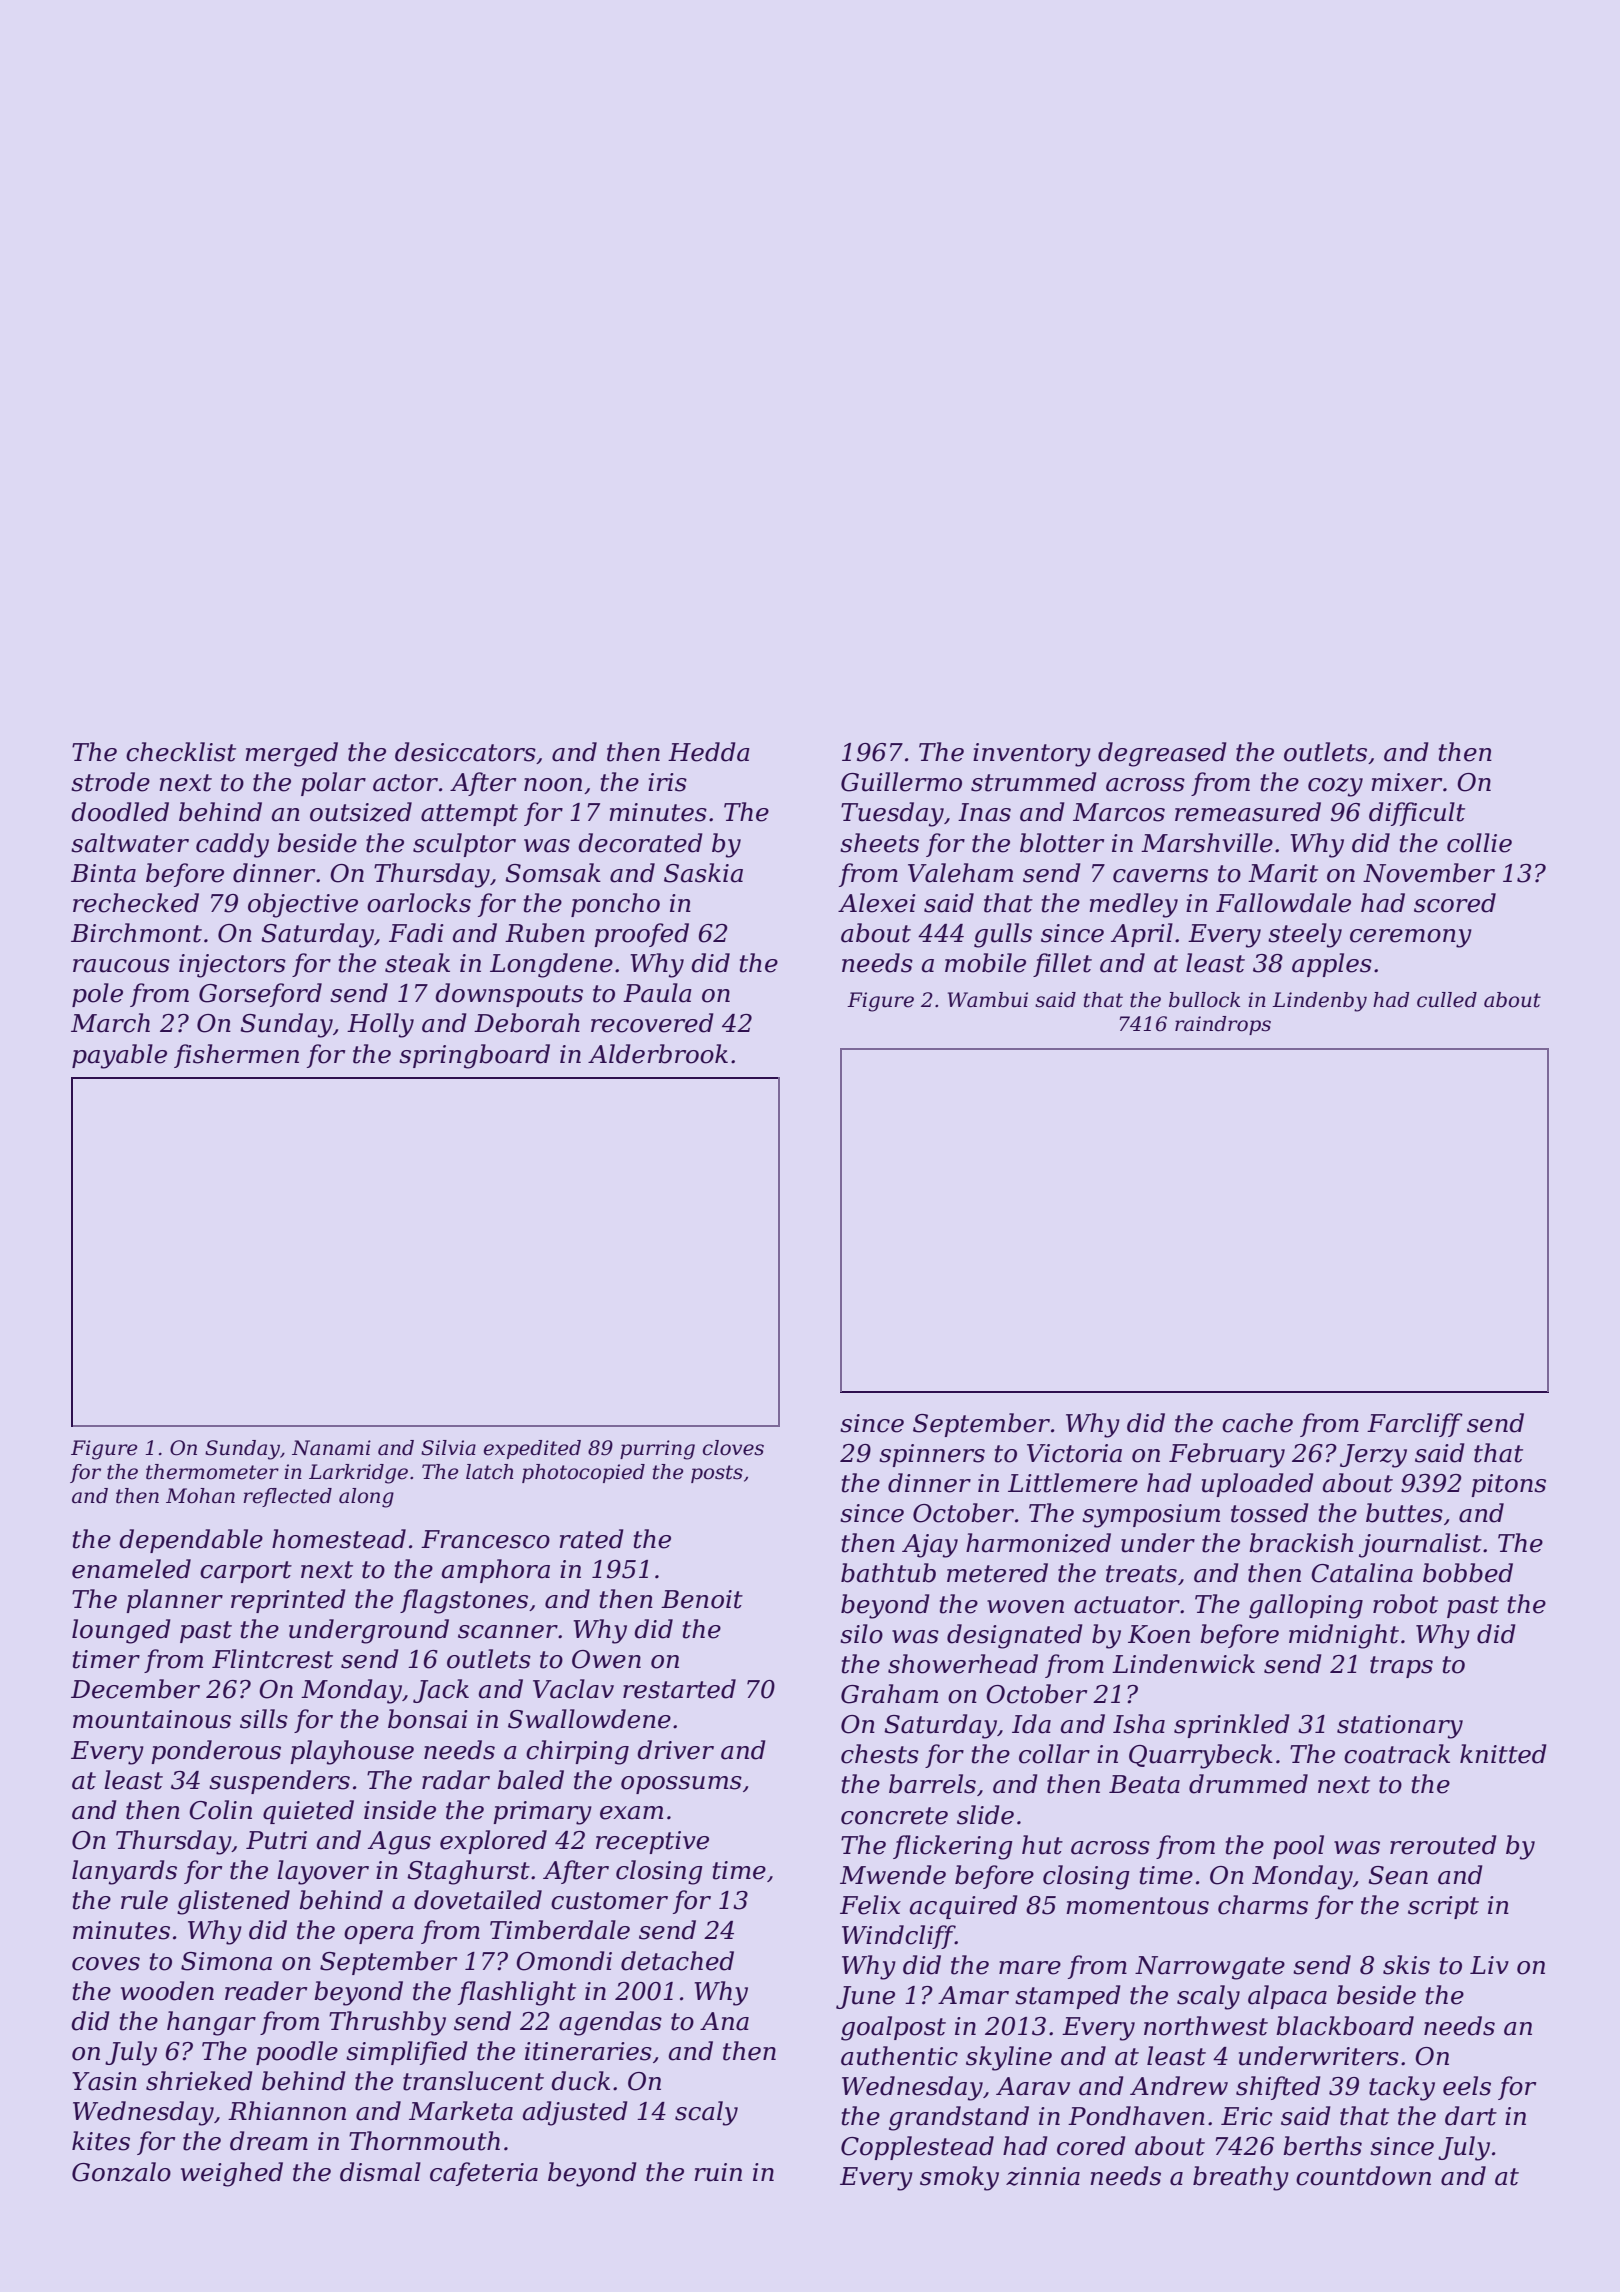 The height and width of the image is (2292, 1620). Describe the element at coordinates (963, 1664) in the image. I see `showerhead` at that location.
